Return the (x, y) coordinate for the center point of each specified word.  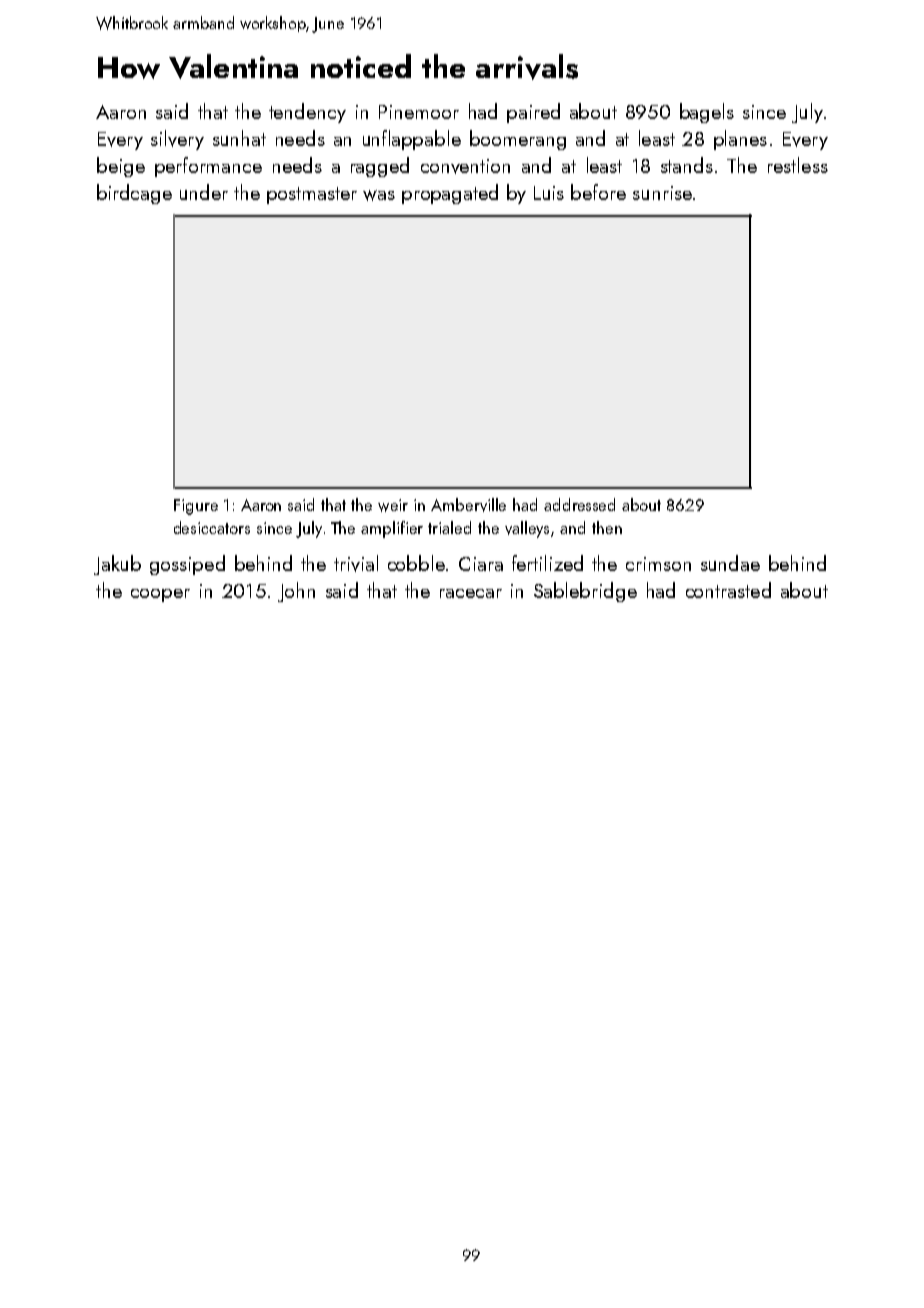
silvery (177, 140)
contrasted (728, 590)
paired (533, 113)
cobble (416, 563)
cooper (160, 595)
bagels (707, 113)
